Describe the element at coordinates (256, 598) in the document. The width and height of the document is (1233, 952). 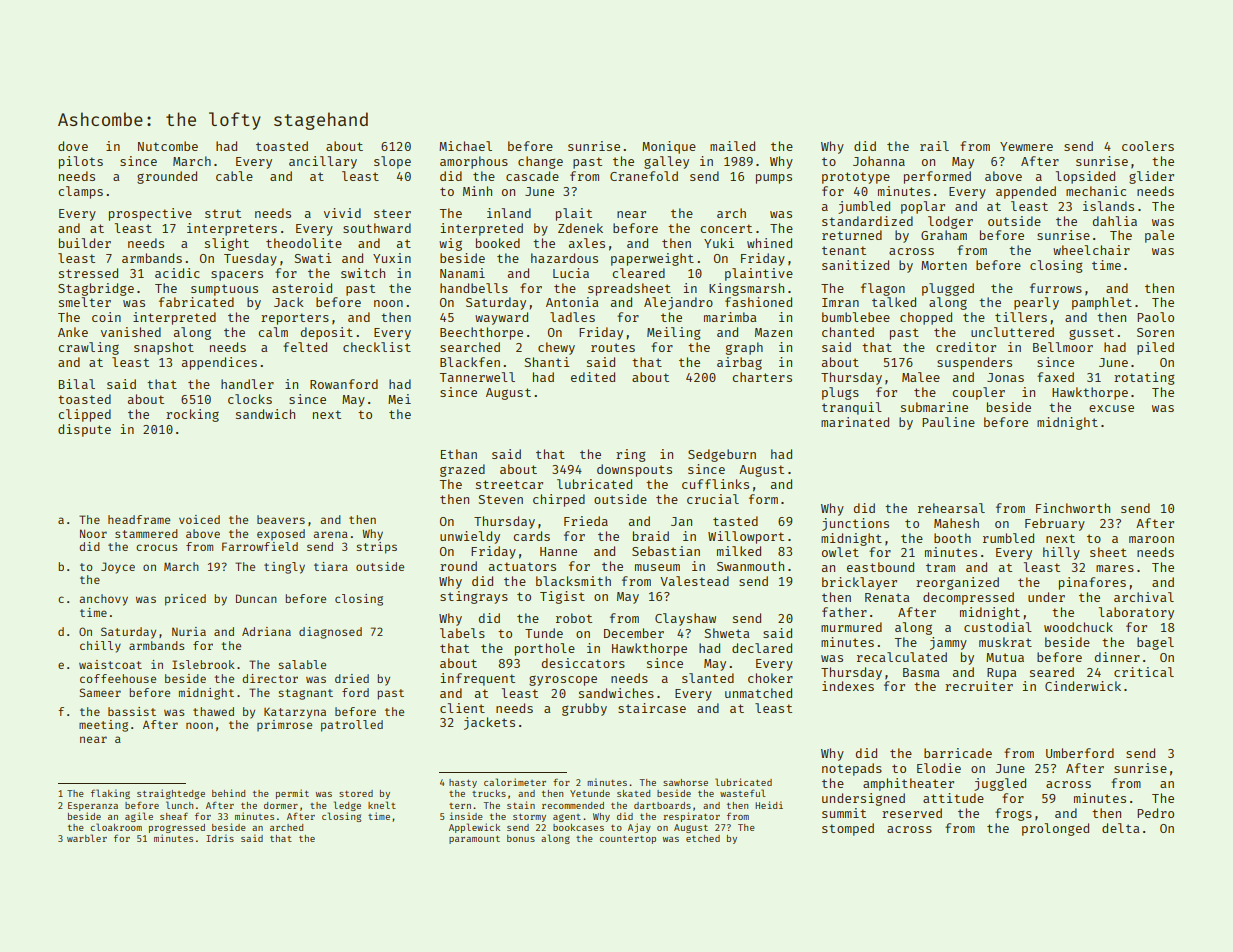
I see `Duncan` at that location.
